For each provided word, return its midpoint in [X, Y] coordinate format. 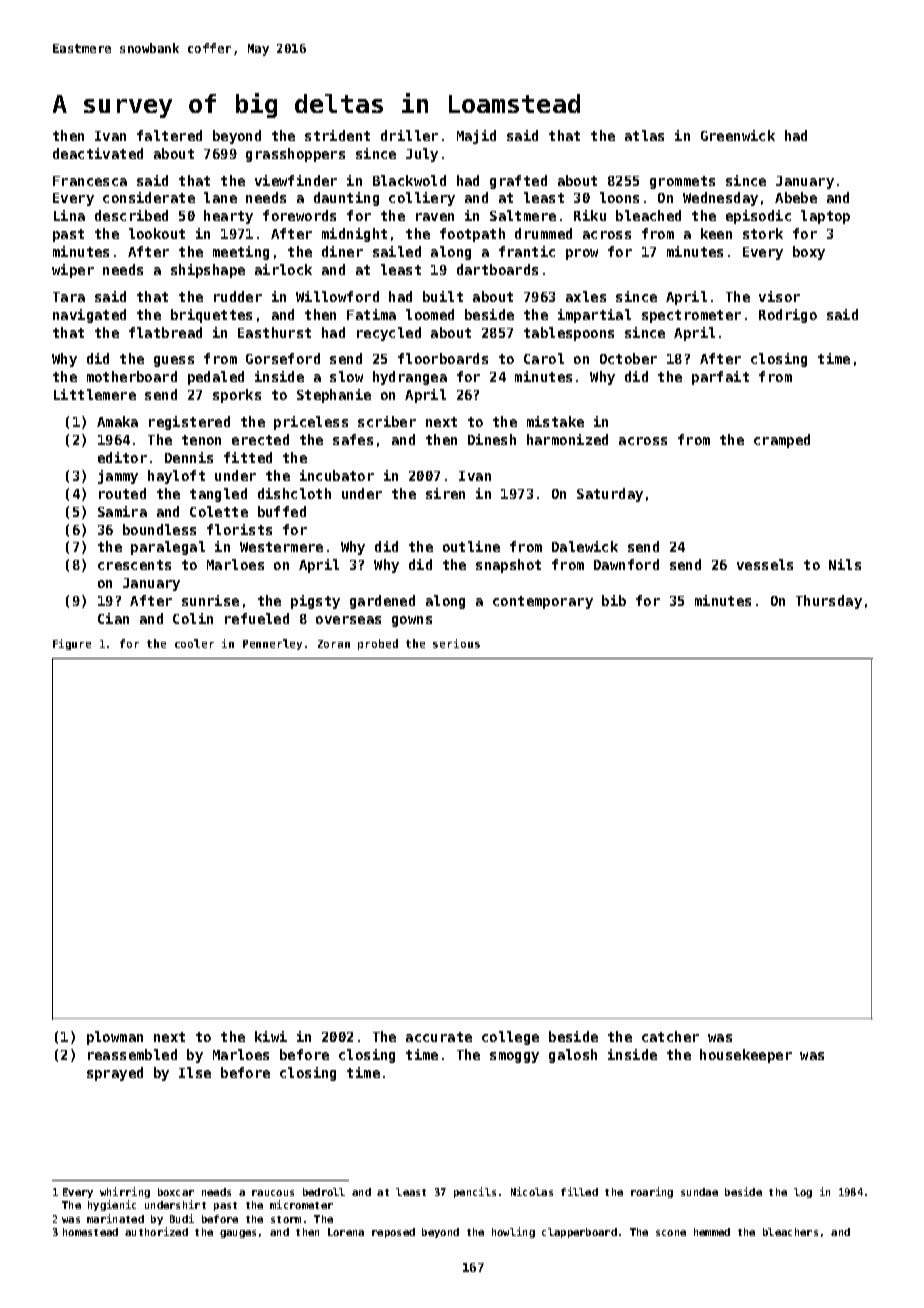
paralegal [168, 548]
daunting [346, 199]
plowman [115, 1038]
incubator [337, 475]
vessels [765, 564]
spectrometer [691, 316]
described [131, 215]
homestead [90, 1232]
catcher [670, 1036]
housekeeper [746, 1056]
